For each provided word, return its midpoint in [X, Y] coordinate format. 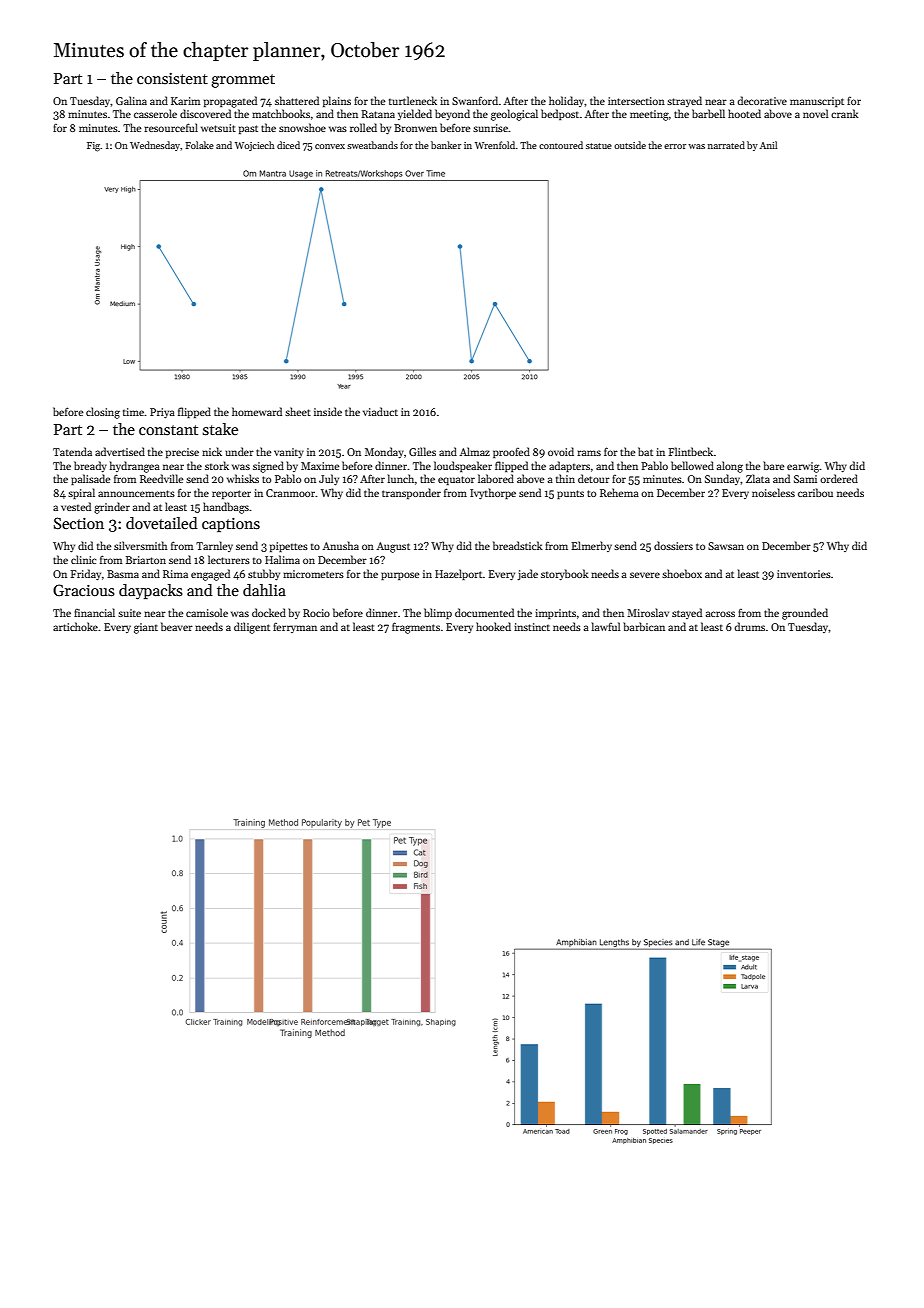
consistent [172, 79]
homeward [257, 411]
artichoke [75, 626]
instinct [532, 627]
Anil [769, 145]
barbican [644, 626]
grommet [243, 81]
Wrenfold [495, 145]
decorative [762, 100]
